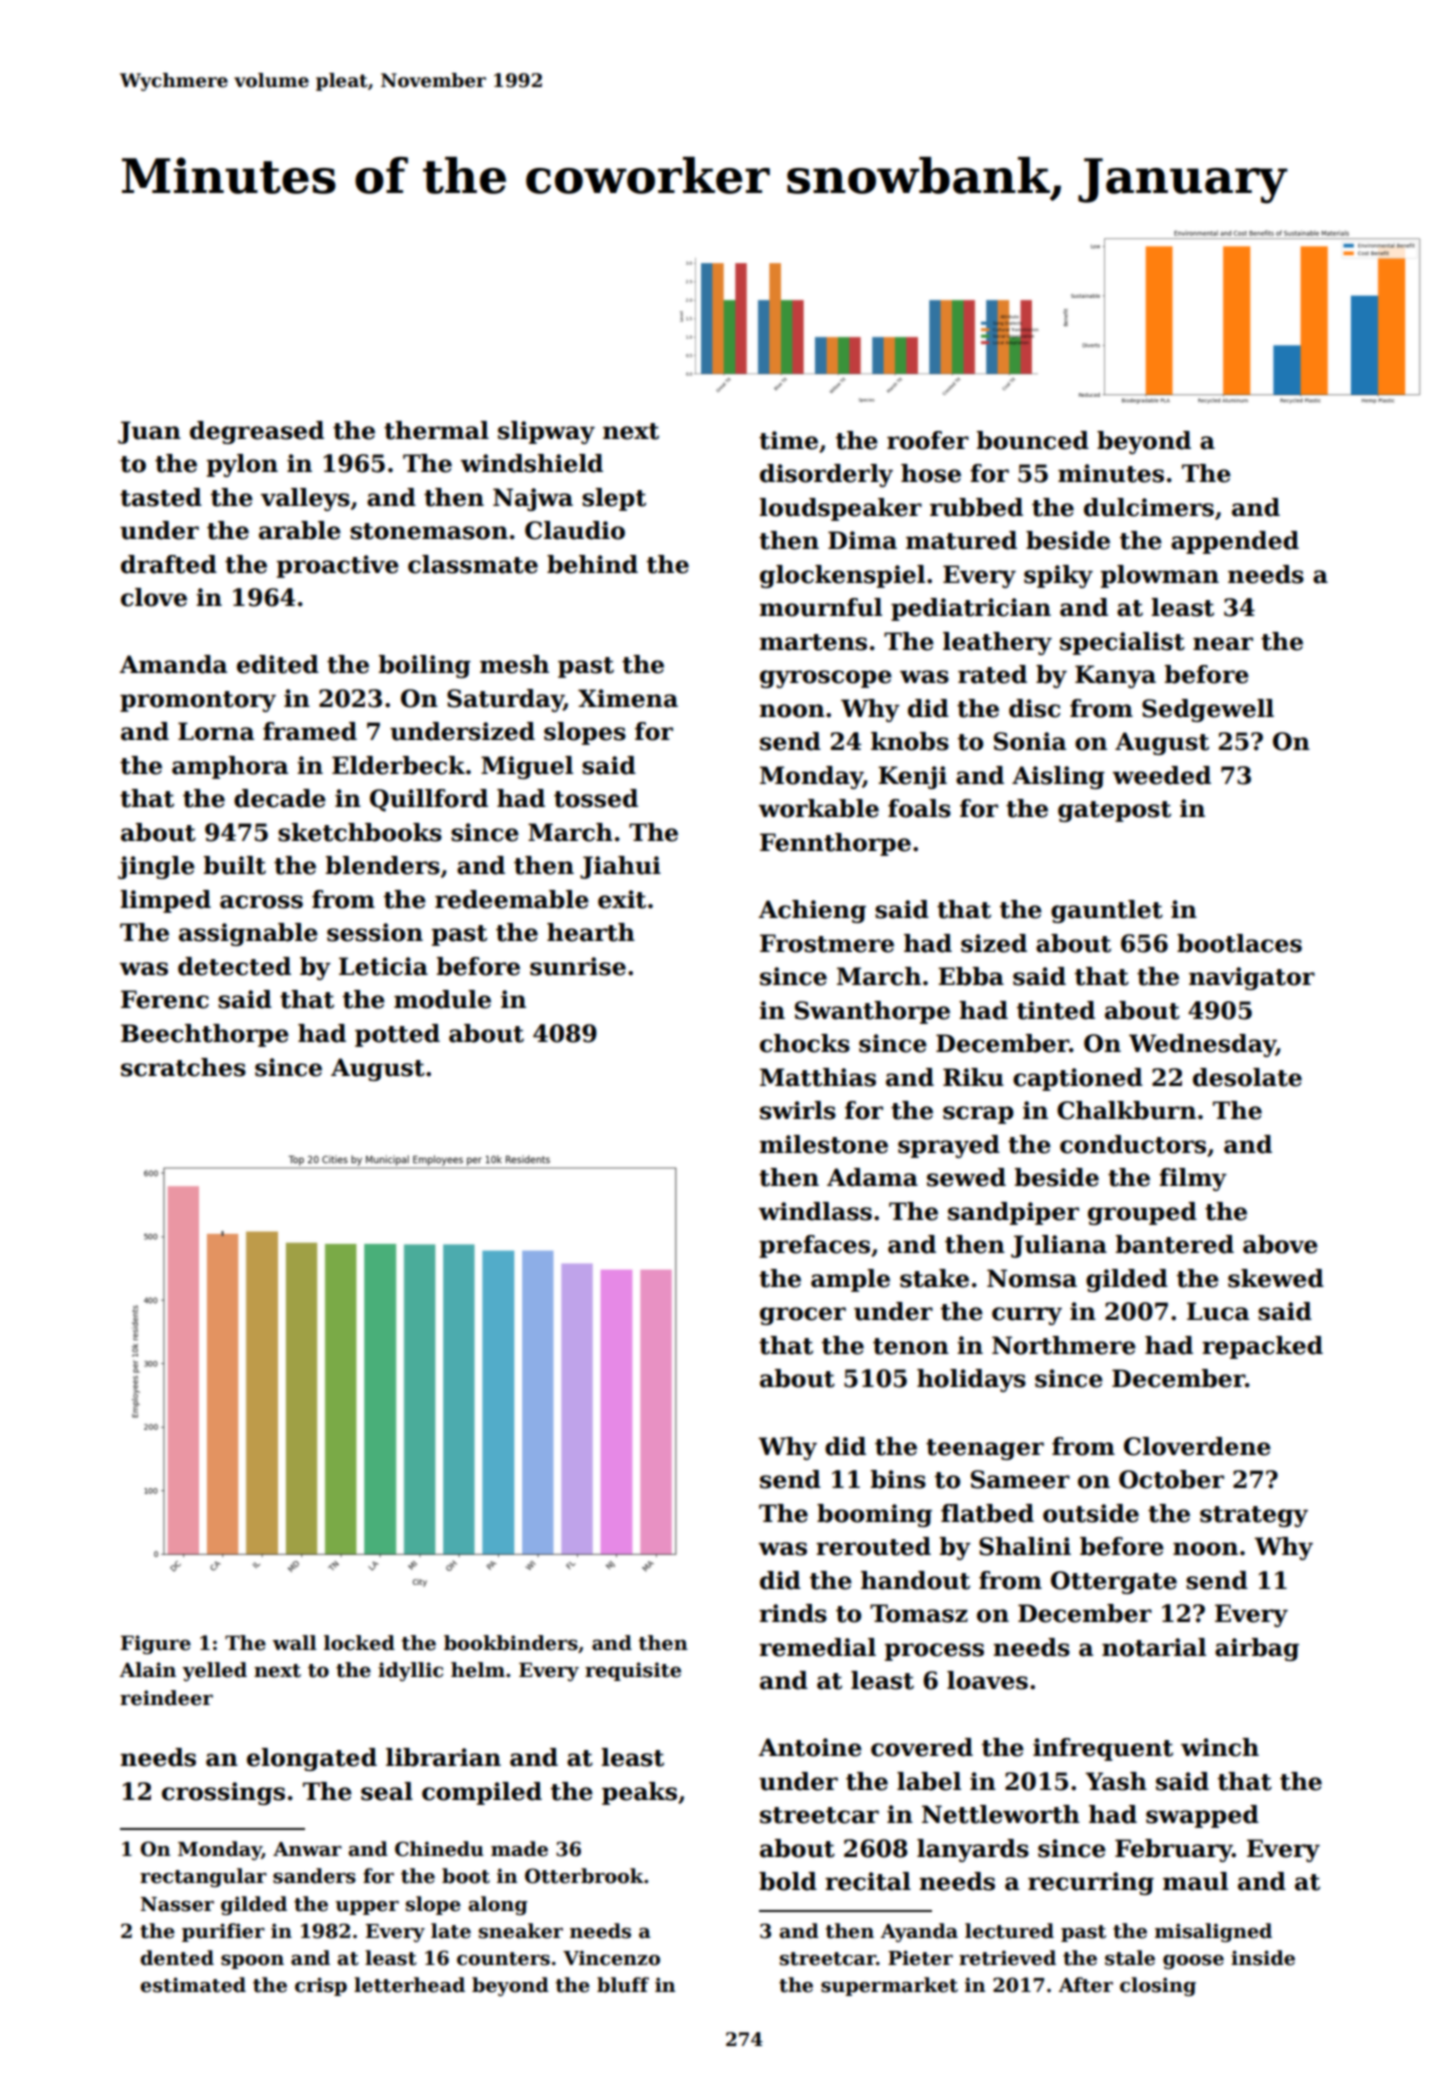 The width and height of the page is (1450, 2100). Describe the element at coordinates (1235, 542) in the page. I see `appended` at that location.
